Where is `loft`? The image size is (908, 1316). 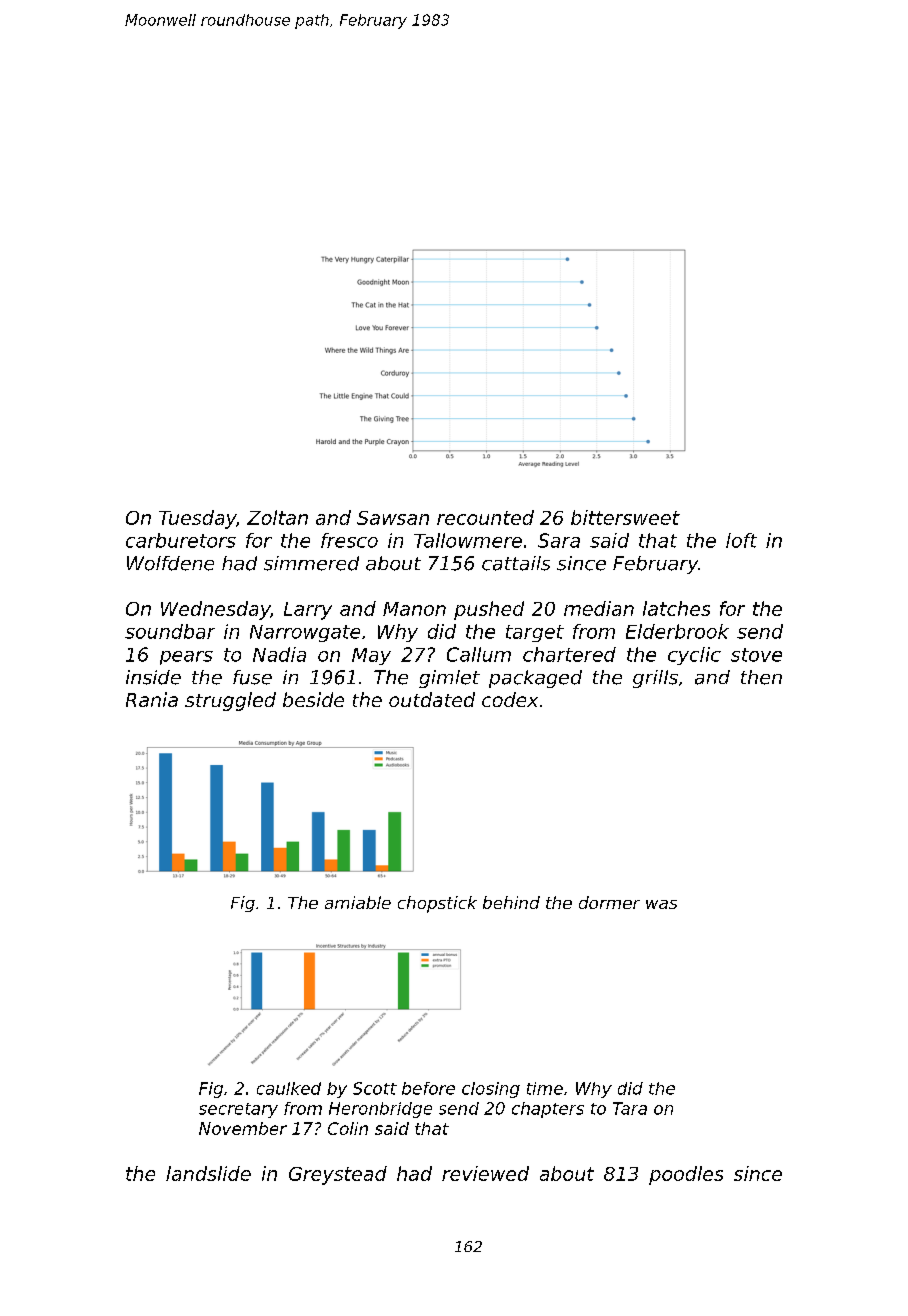 loft is located at coordinates (741, 540).
